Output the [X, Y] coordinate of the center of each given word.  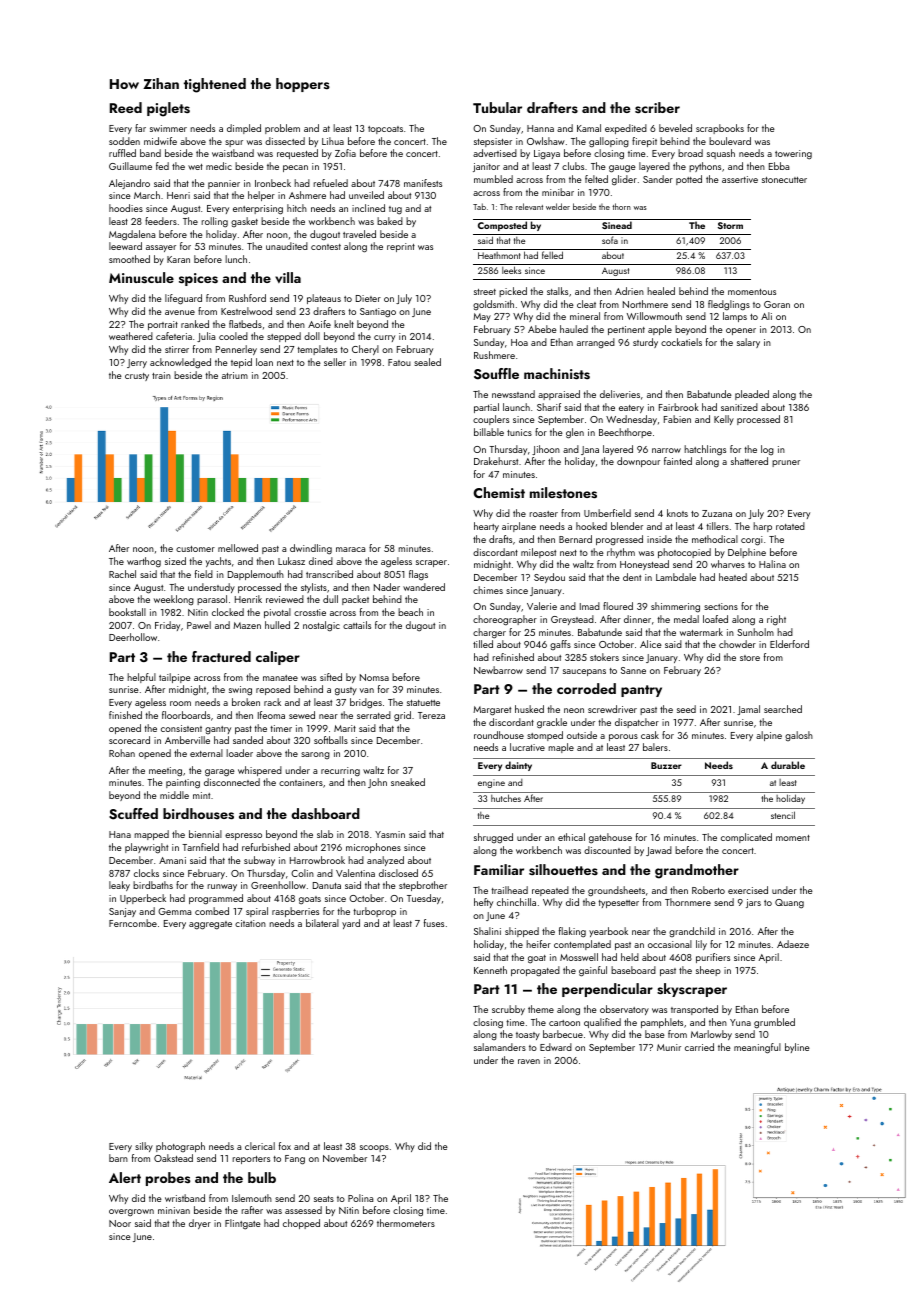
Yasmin [390, 834]
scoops [374, 1148]
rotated [790, 526]
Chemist [499, 493]
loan [264, 362]
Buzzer [666, 765]
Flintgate [243, 1224]
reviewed [285, 599]
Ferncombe [133, 923]
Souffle [496, 374]
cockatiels [681, 342]
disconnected [232, 782]
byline [797, 1048]
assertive [740, 179]
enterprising [258, 210]
